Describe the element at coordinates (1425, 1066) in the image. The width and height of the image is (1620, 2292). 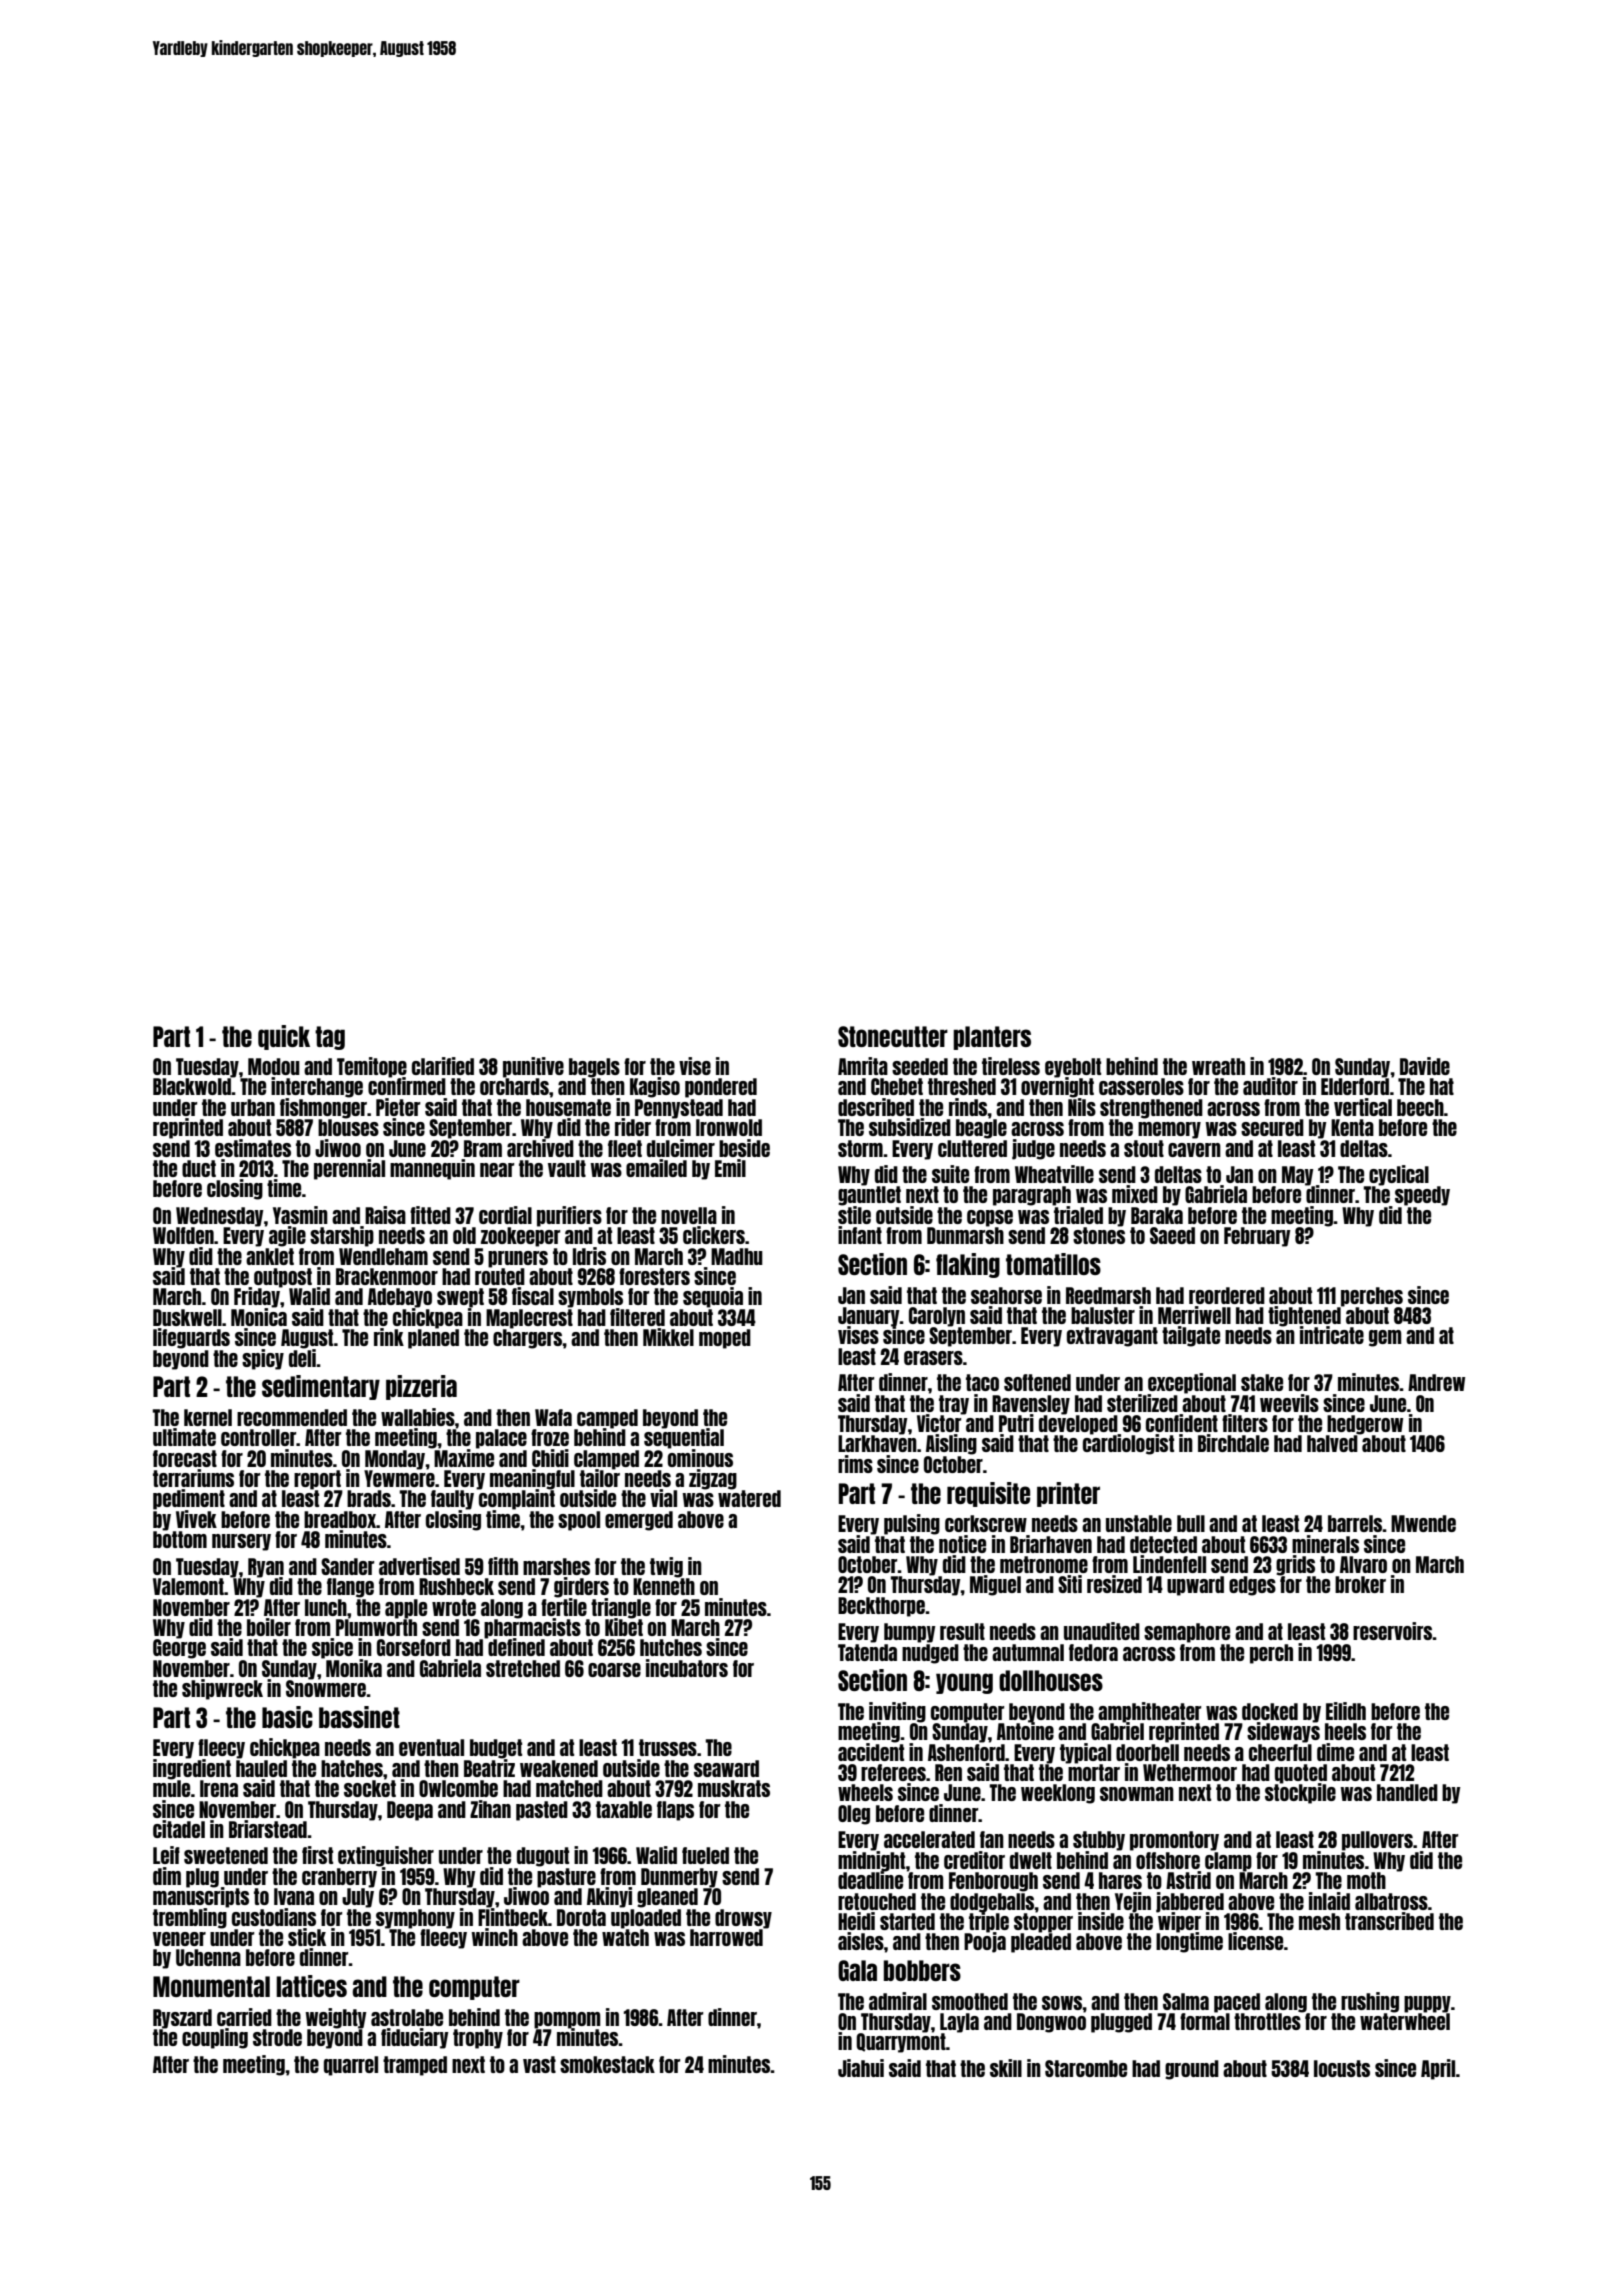
I see `Davide` at that location.
